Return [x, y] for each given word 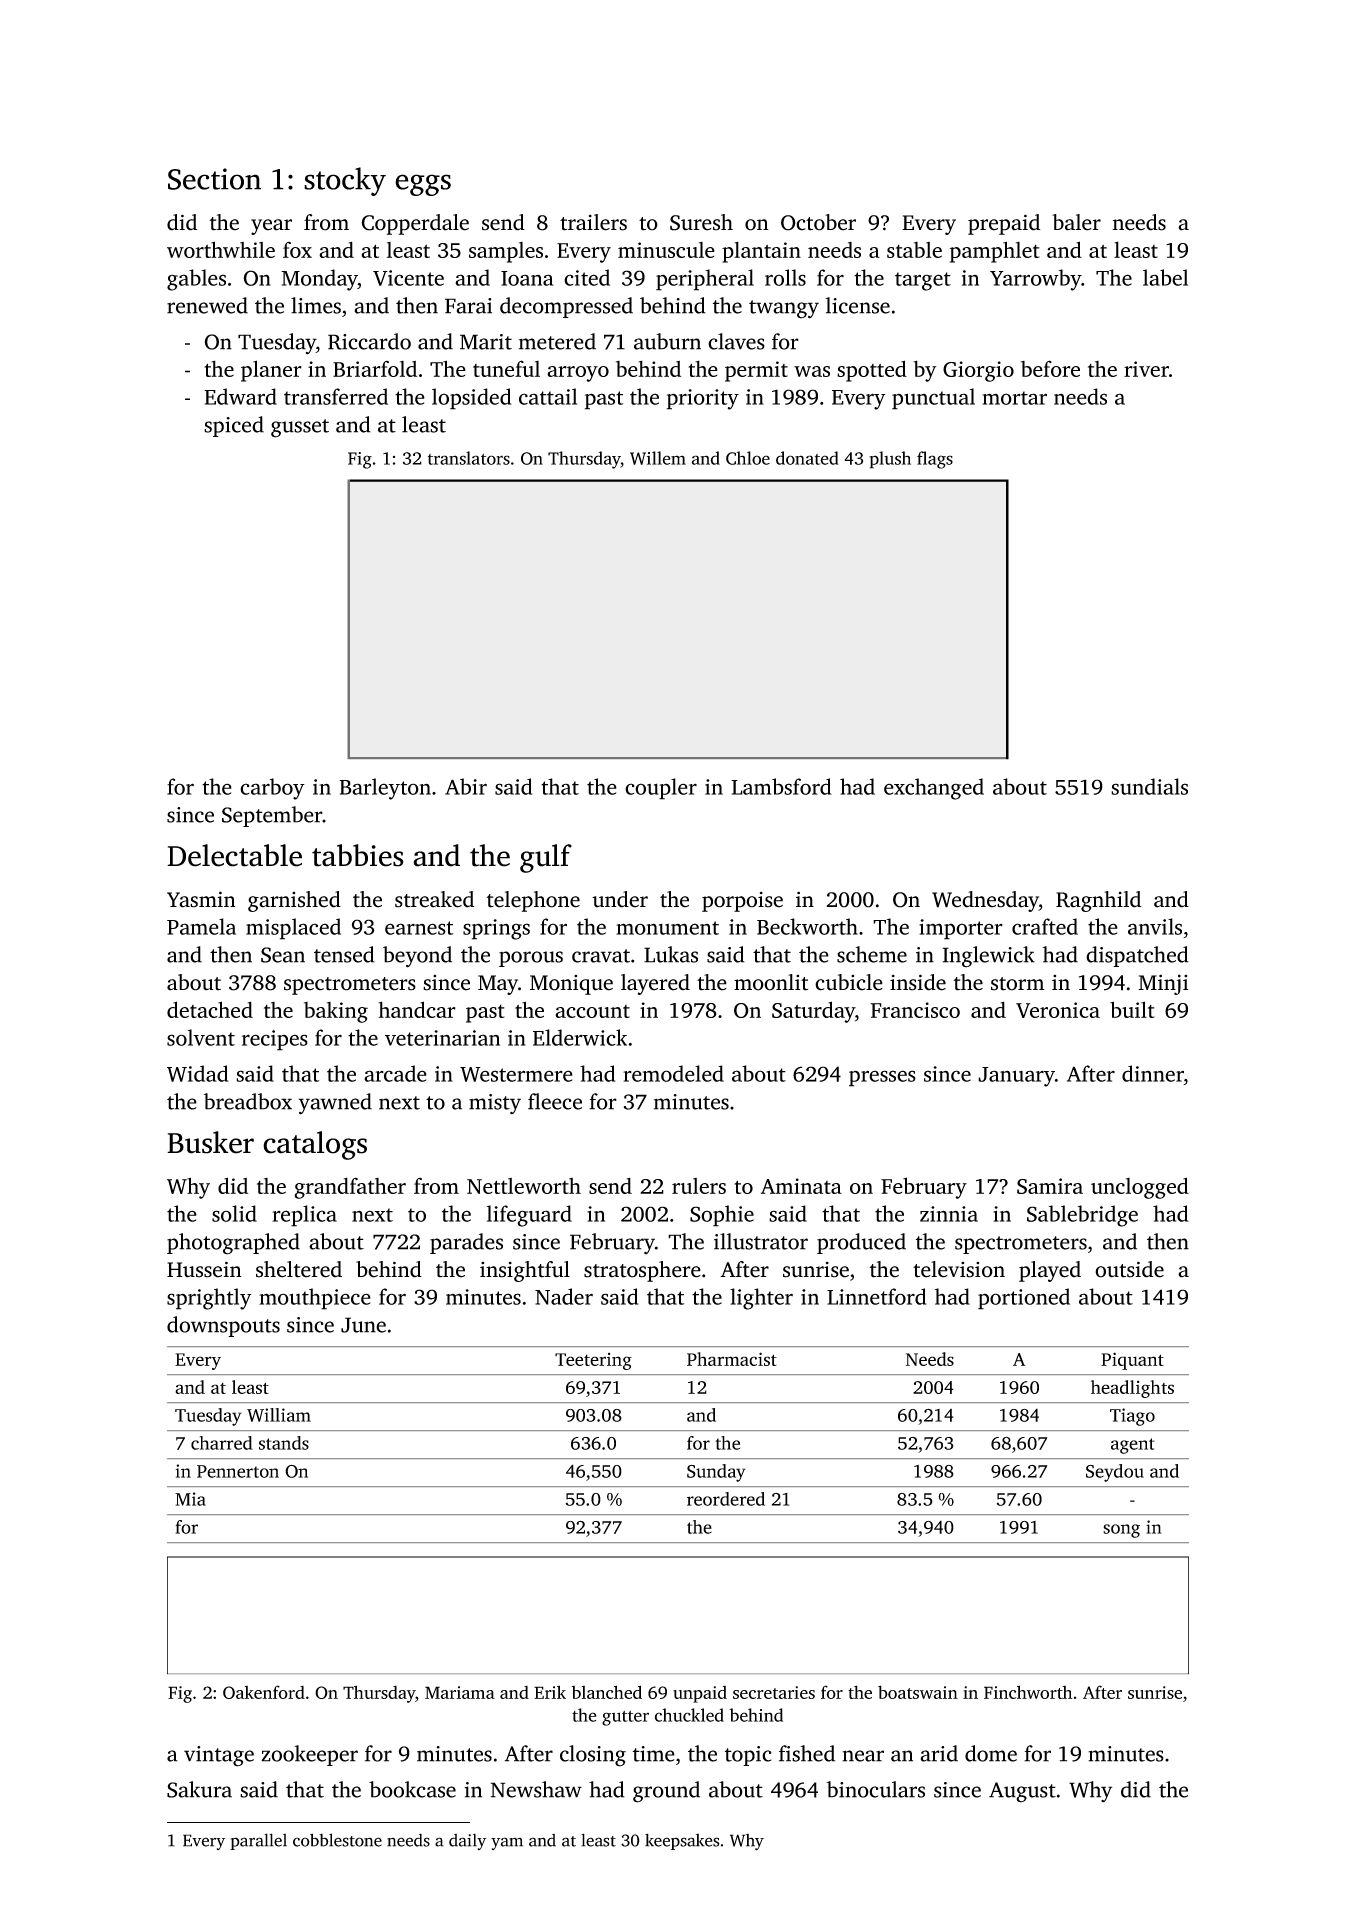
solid [234, 1213]
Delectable [234, 855]
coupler [661, 789]
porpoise [742, 902]
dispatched [1137, 956]
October [818, 222]
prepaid [1004, 224]
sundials [1149, 786]
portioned [1024, 1299]
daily [467, 1841]
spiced [234, 426]
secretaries [774, 1692]
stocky [345, 181]
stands [284, 1443]
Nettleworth [524, 1186]
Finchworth [1028, 1692]
